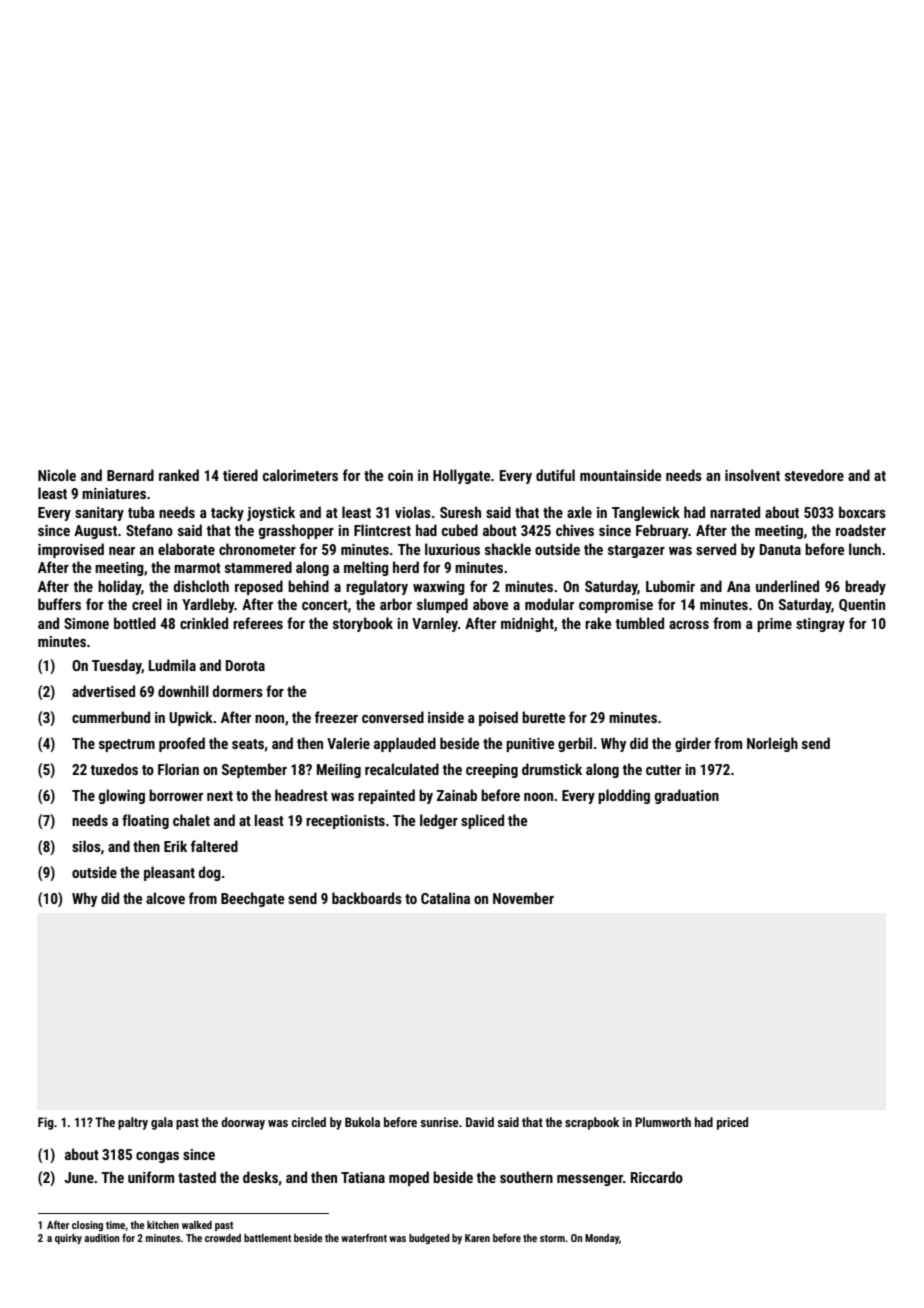 The height and width of the document is (1308, 924). I want to click on graduation, so click(687, 796).
